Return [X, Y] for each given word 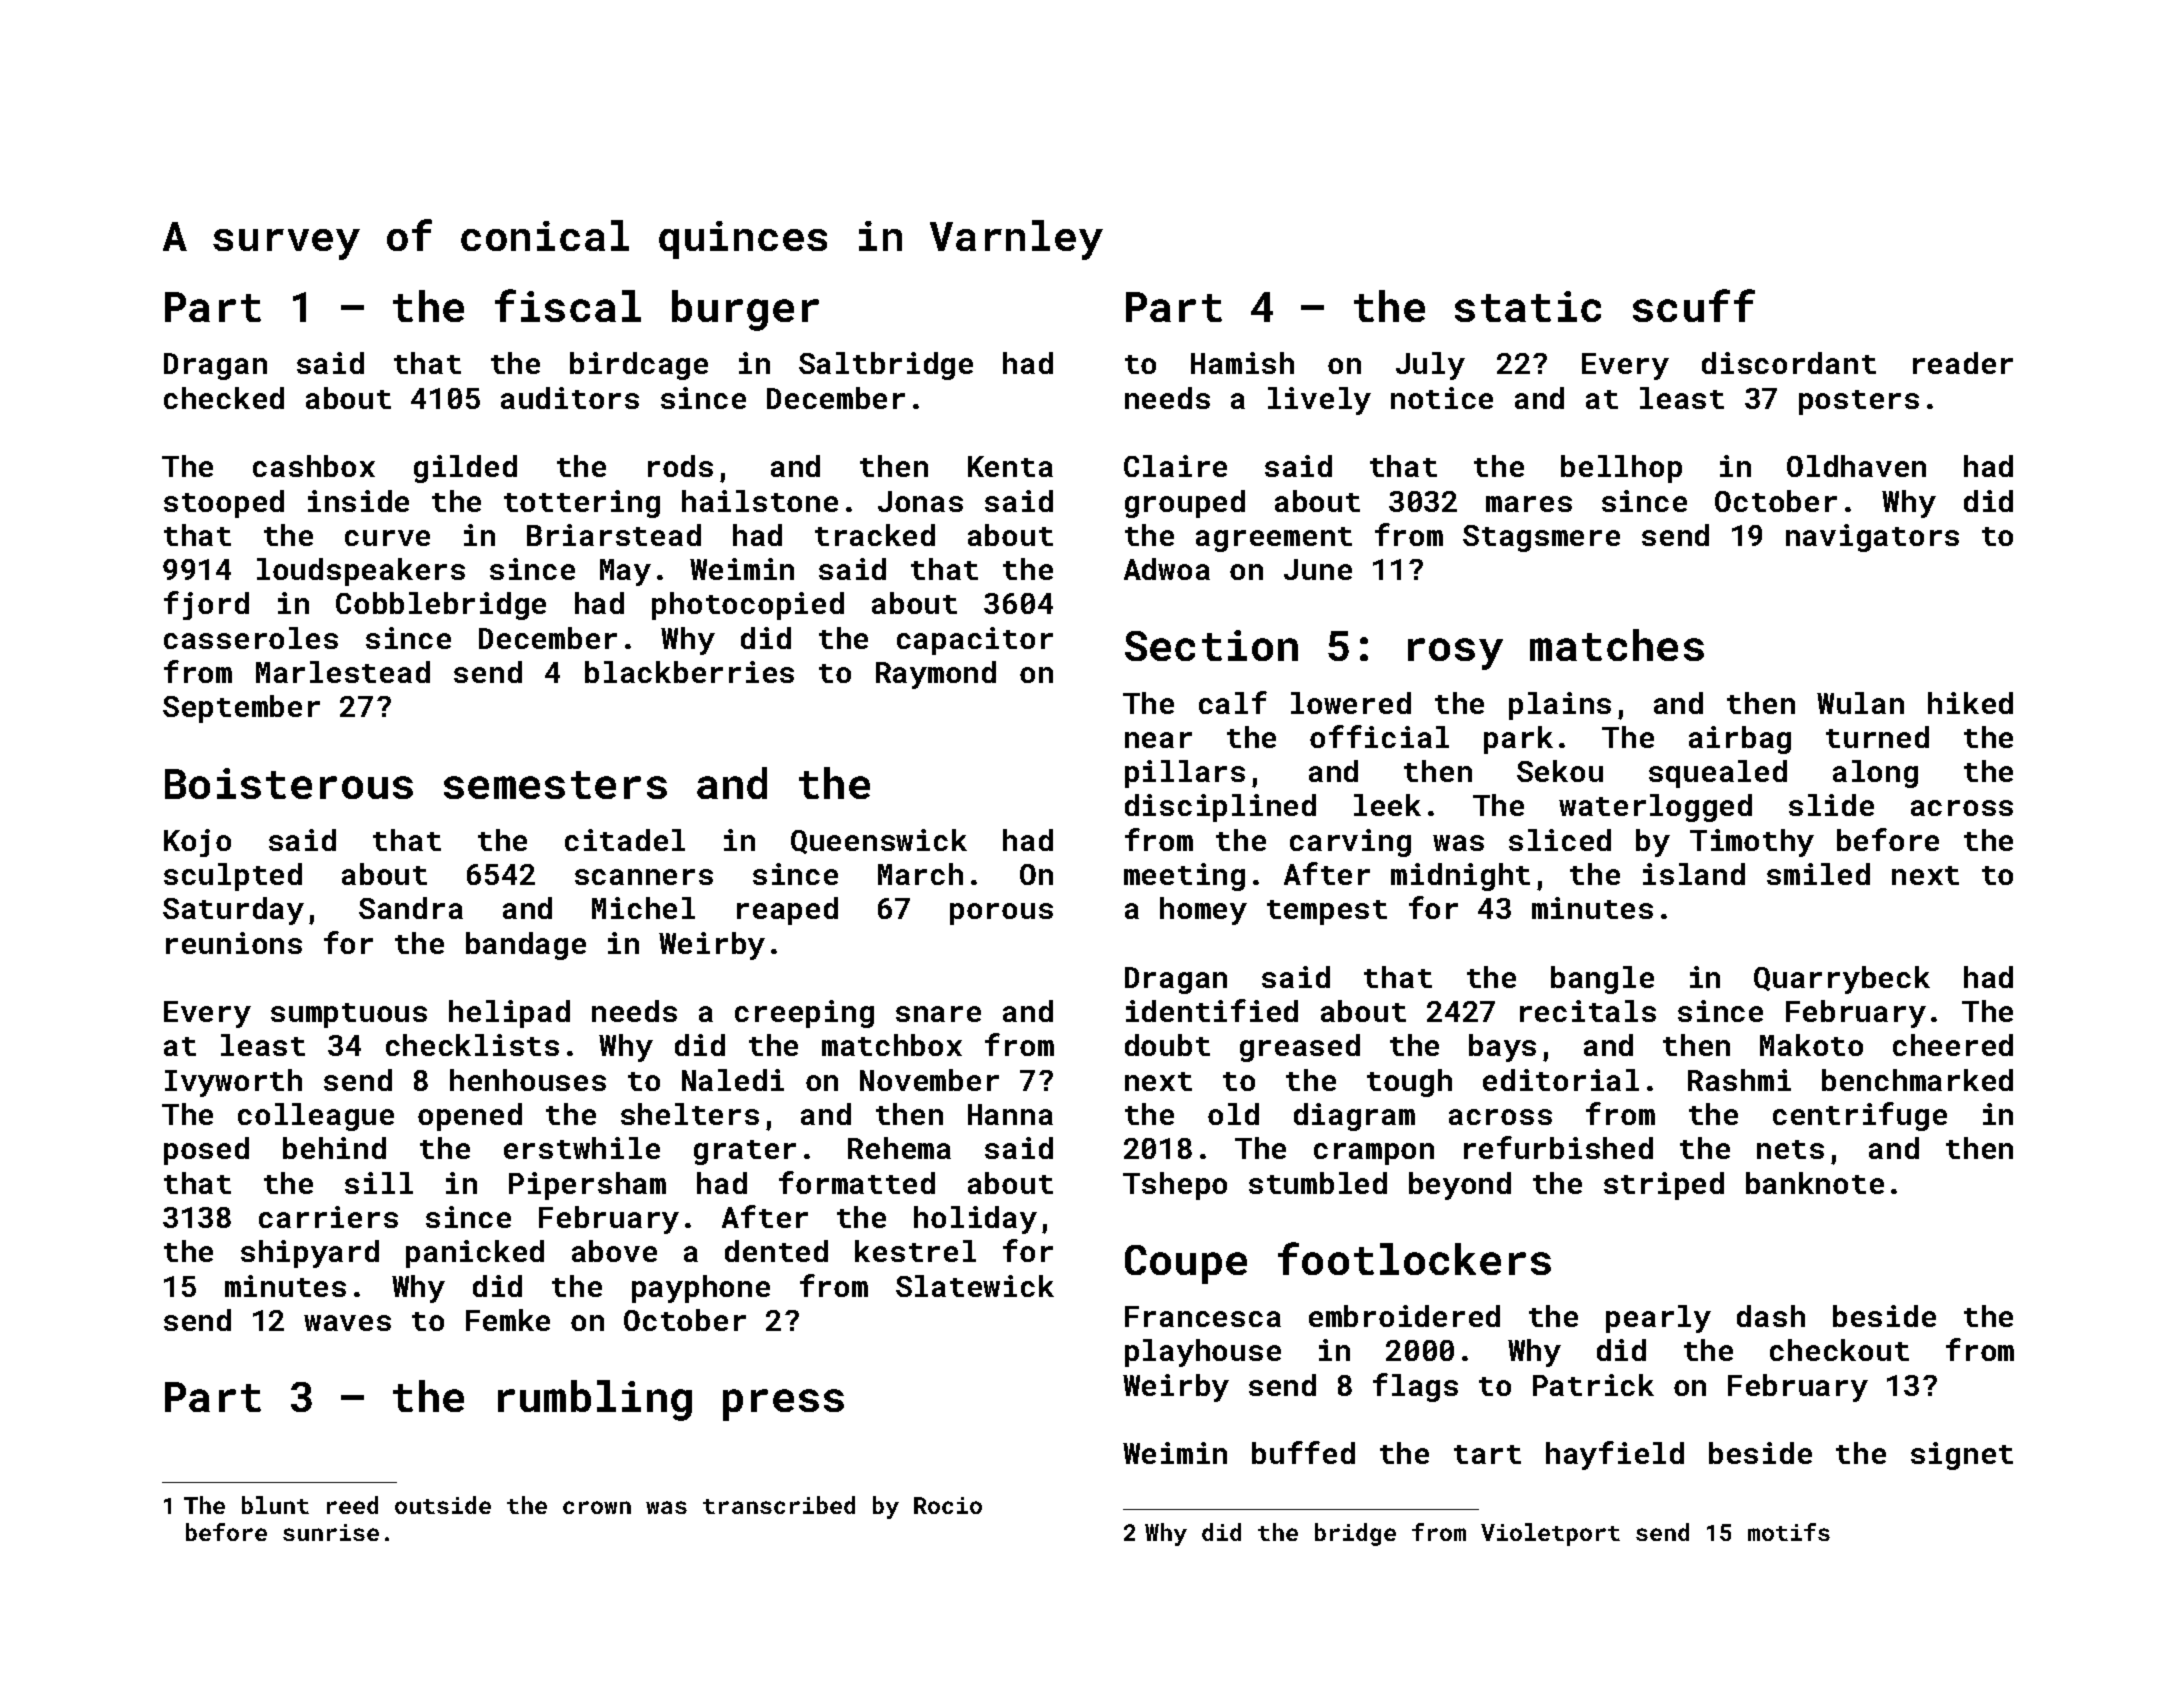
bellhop [1621, 469]
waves [347, 1323]
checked [224, 398]
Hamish [1242, 363]
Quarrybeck [1842, 980]
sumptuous [349, 1015]
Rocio [948, 1505]
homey [1203, 911]
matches [1617, 645]
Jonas [920, 501]
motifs [1789, 1532]
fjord [206, 605]
